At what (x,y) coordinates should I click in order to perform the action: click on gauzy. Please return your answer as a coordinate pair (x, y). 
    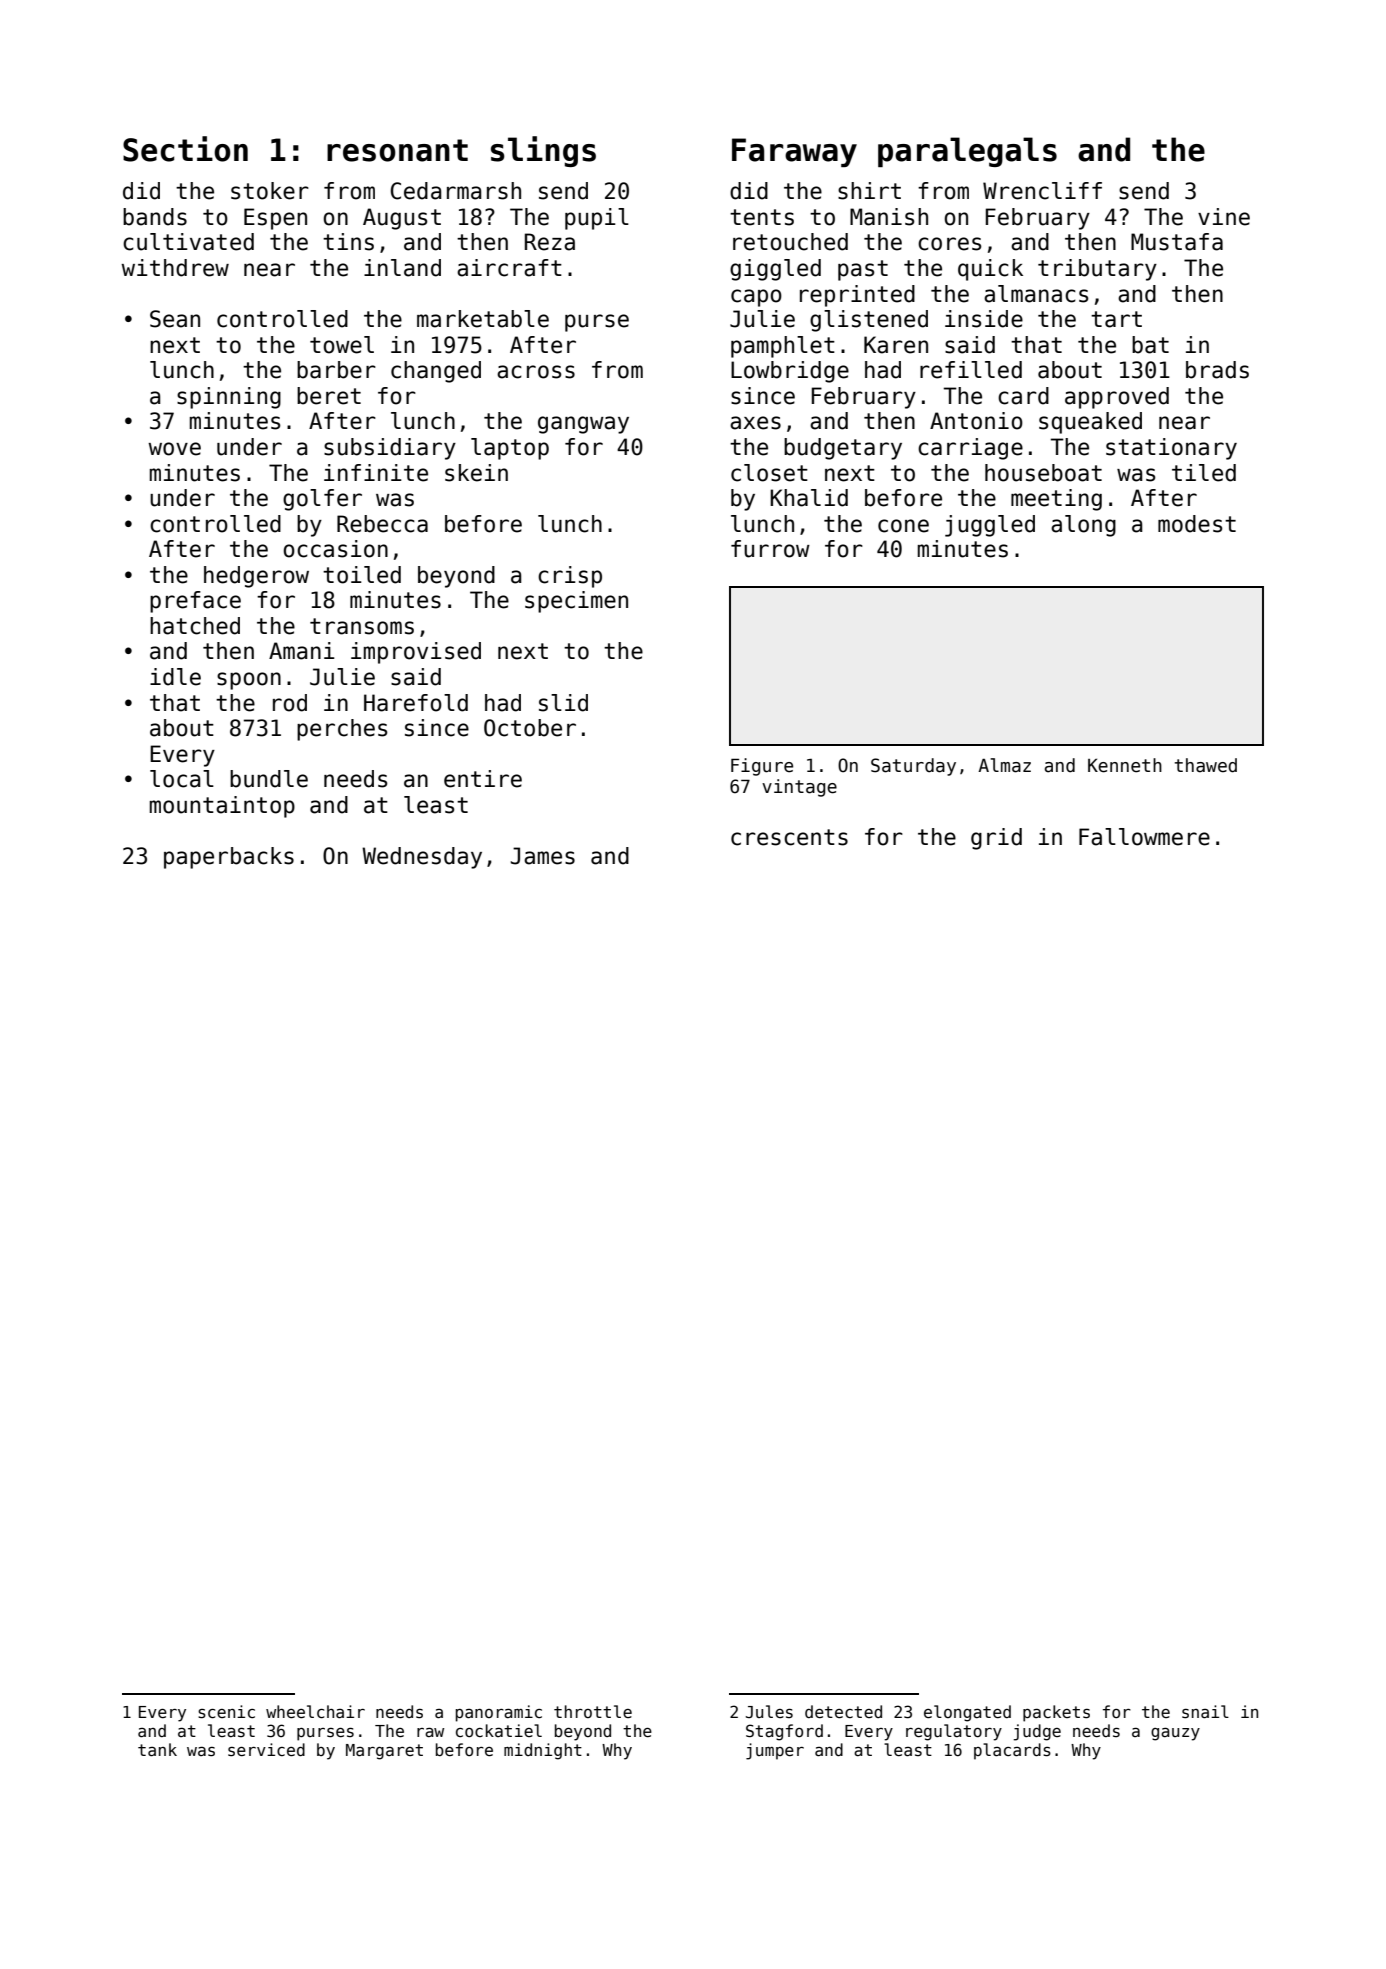
    Looking at the image, I should click on (1175, 1734).
